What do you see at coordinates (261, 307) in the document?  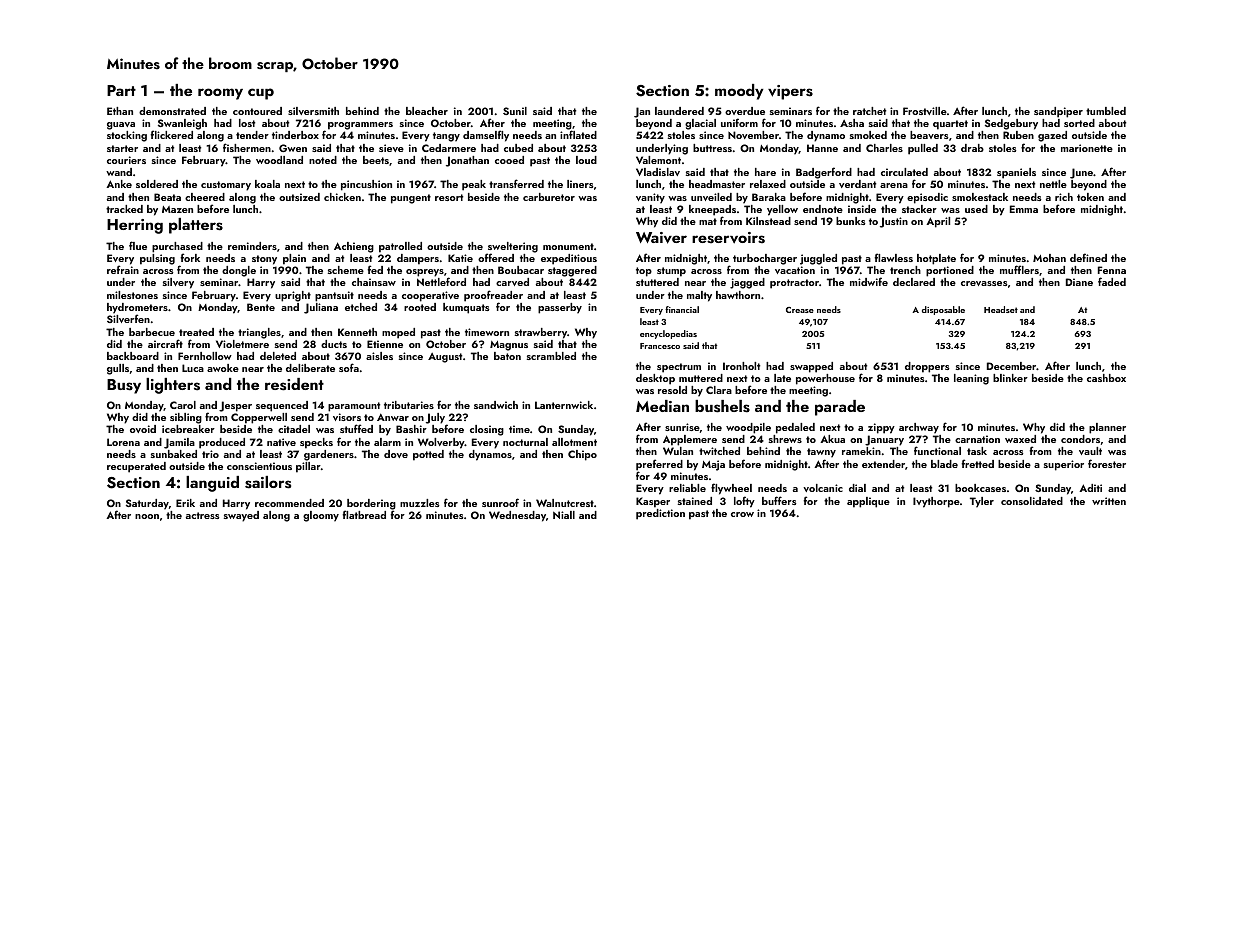 I see `Bente` at bounding box center [261, 307].
